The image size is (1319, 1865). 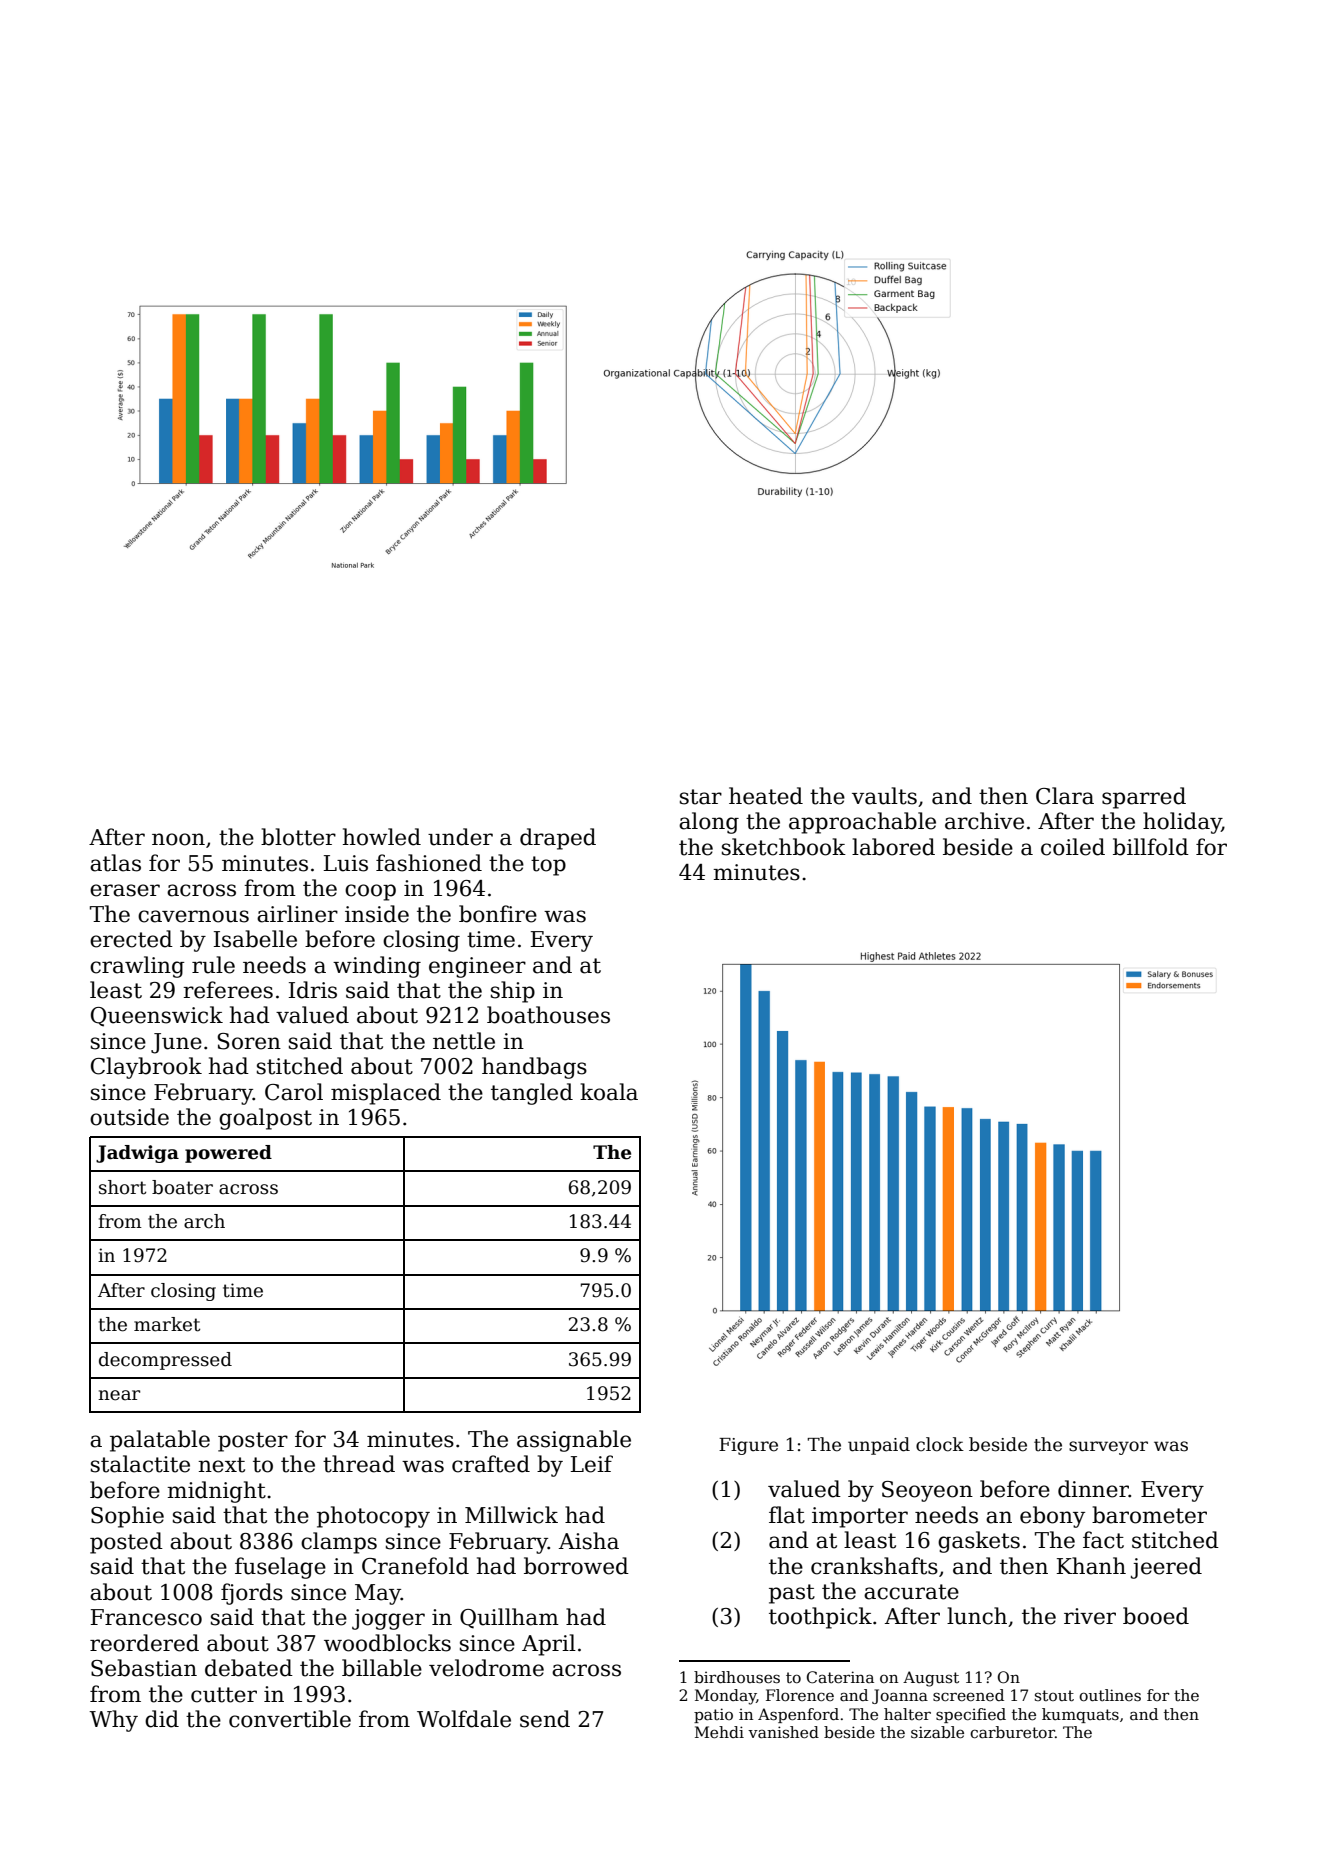 What do you see at coordinates (574, 1441) in the page?
I see `assignable` at bounding box center [574, 1441].
